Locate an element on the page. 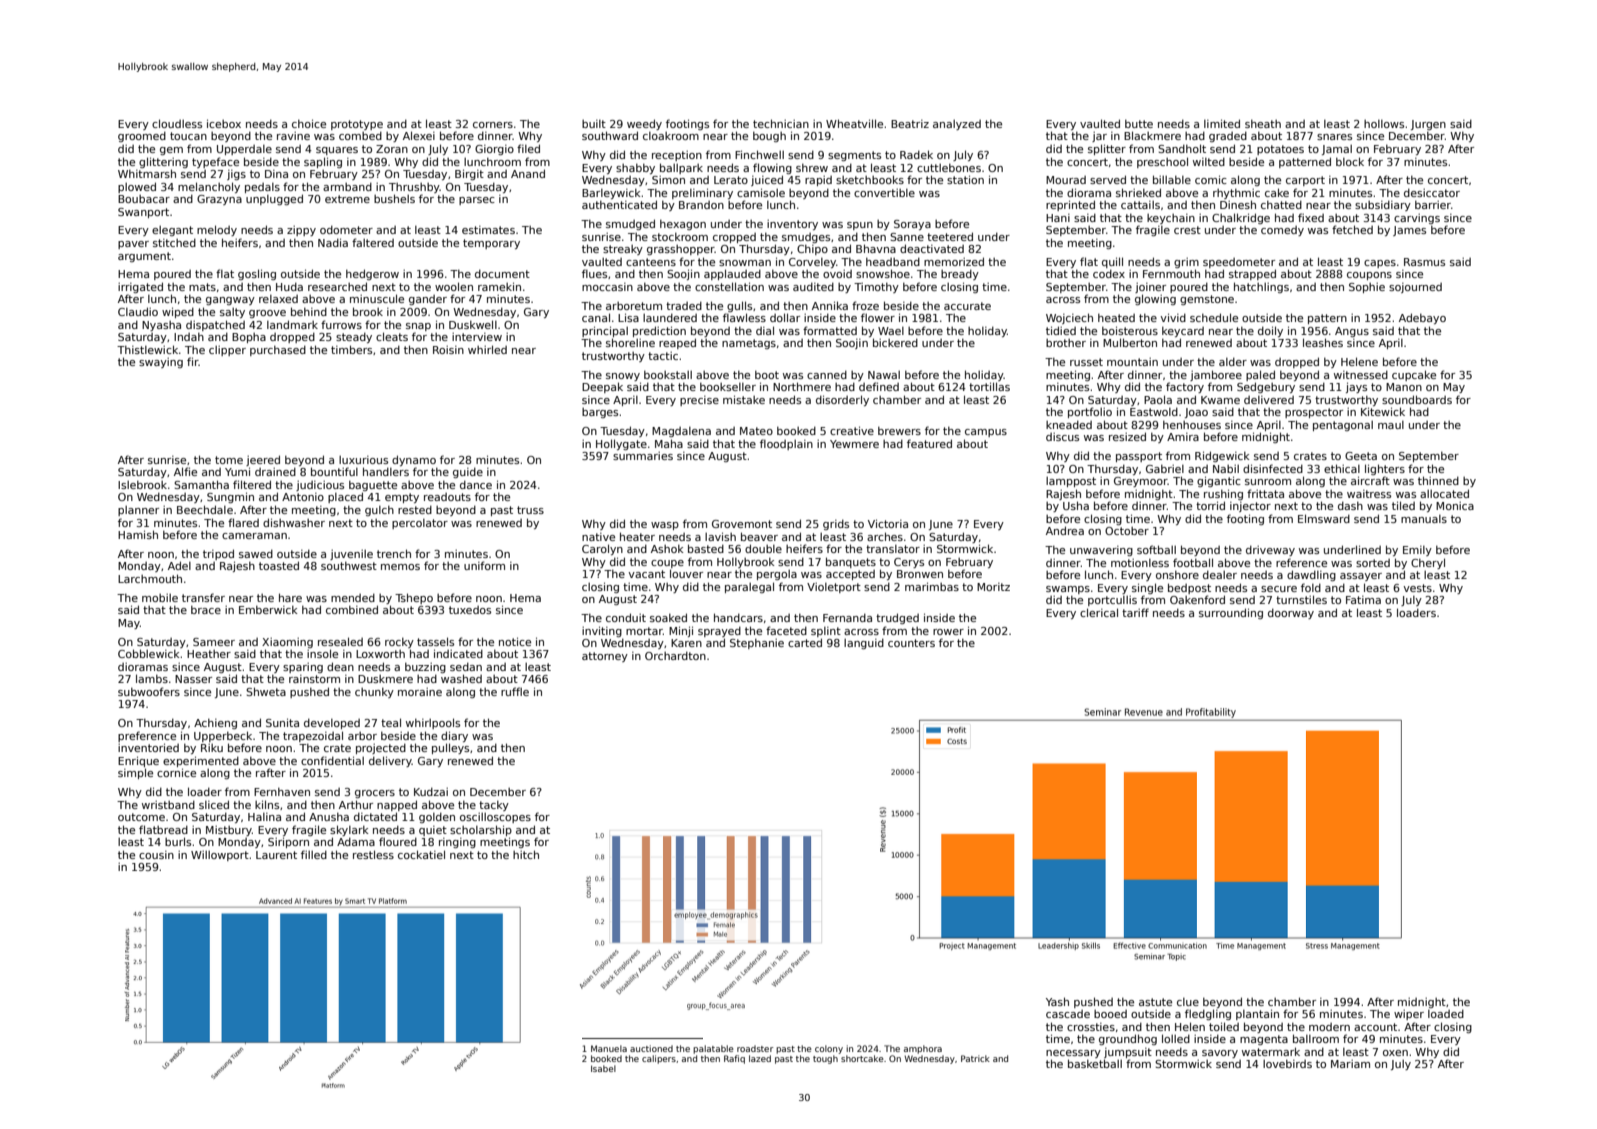 This image has width=1597, height=1129. butte is located at coordinates (1139, 123).
